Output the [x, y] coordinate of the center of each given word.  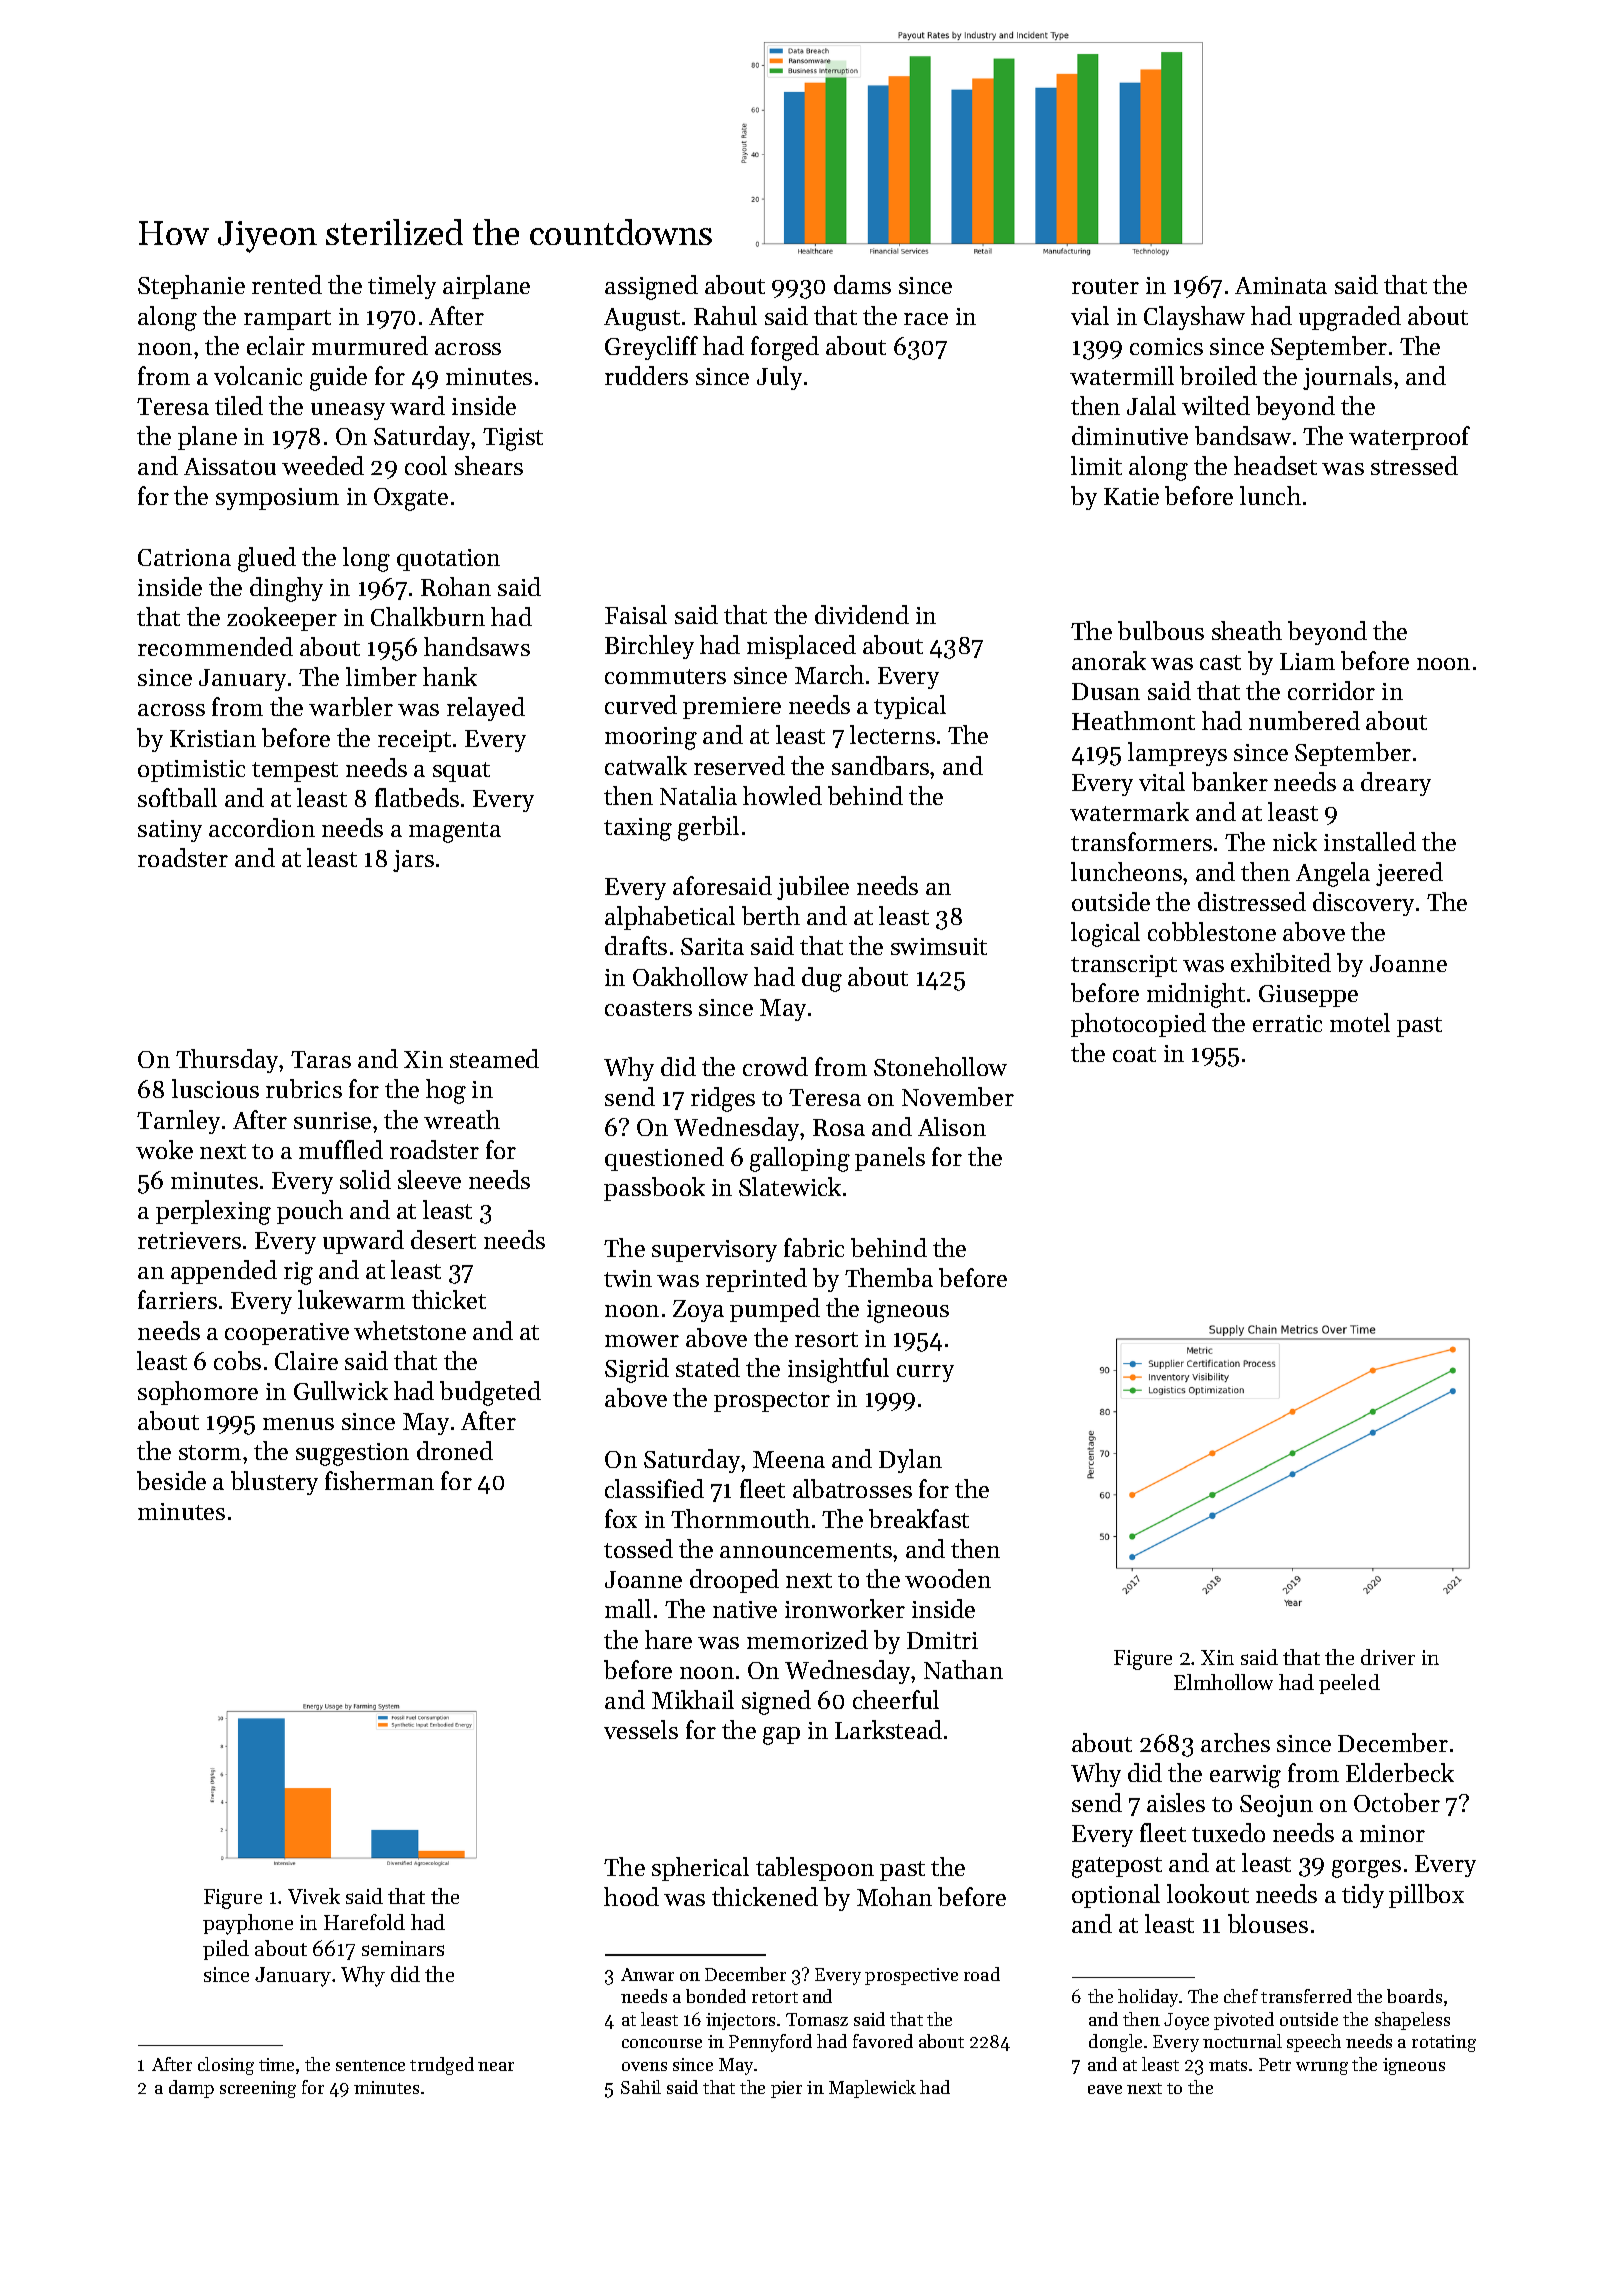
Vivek [314, 1896]
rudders [646, 375]
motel [1360, 1022]
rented [287, 284]
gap [781, 1736]
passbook [654, 1189]
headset [1275, 465]
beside [171, 1480]
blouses [1268, 1923]
